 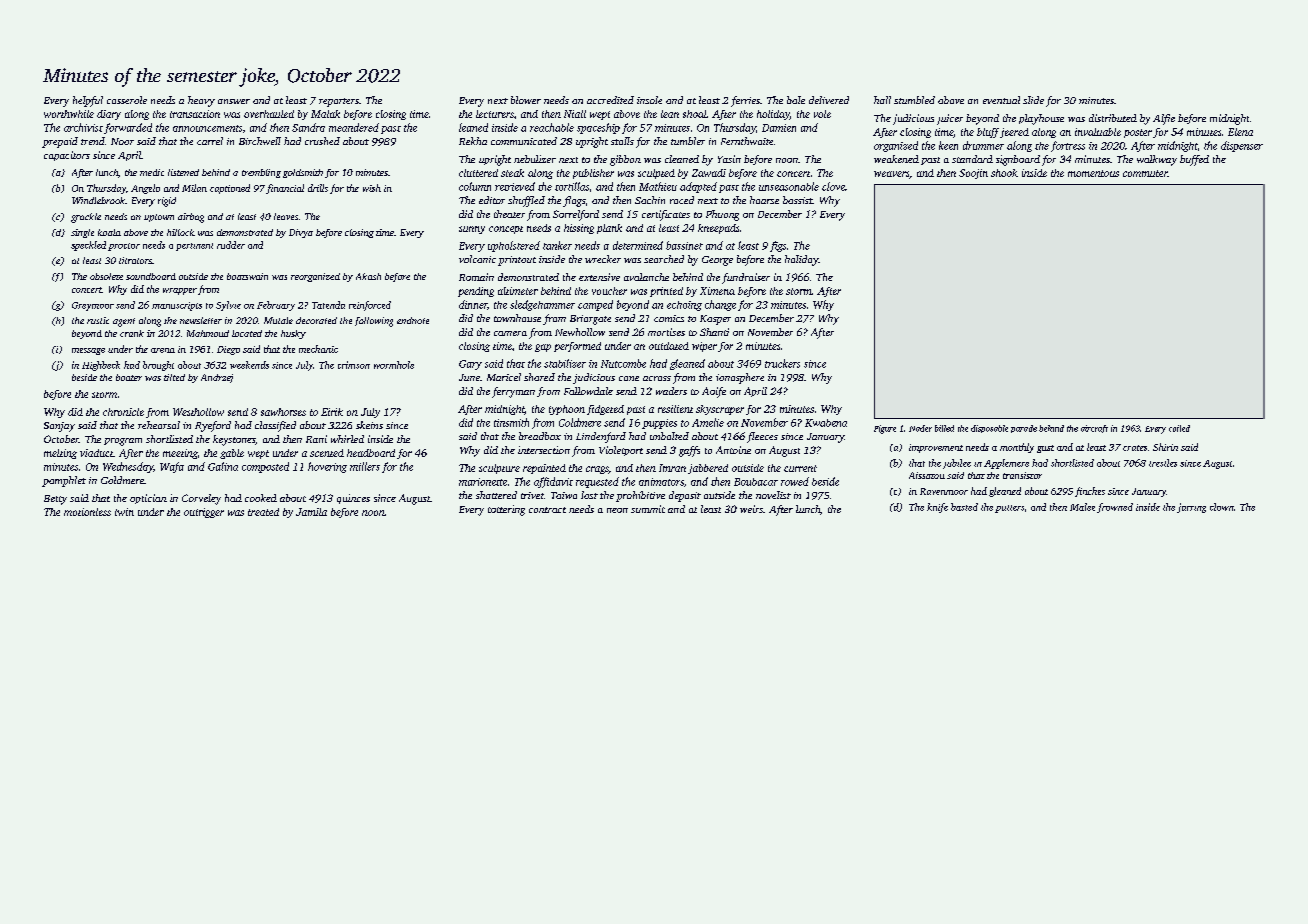 I want to click on Fallowdale, so click(x=588, y=391).
